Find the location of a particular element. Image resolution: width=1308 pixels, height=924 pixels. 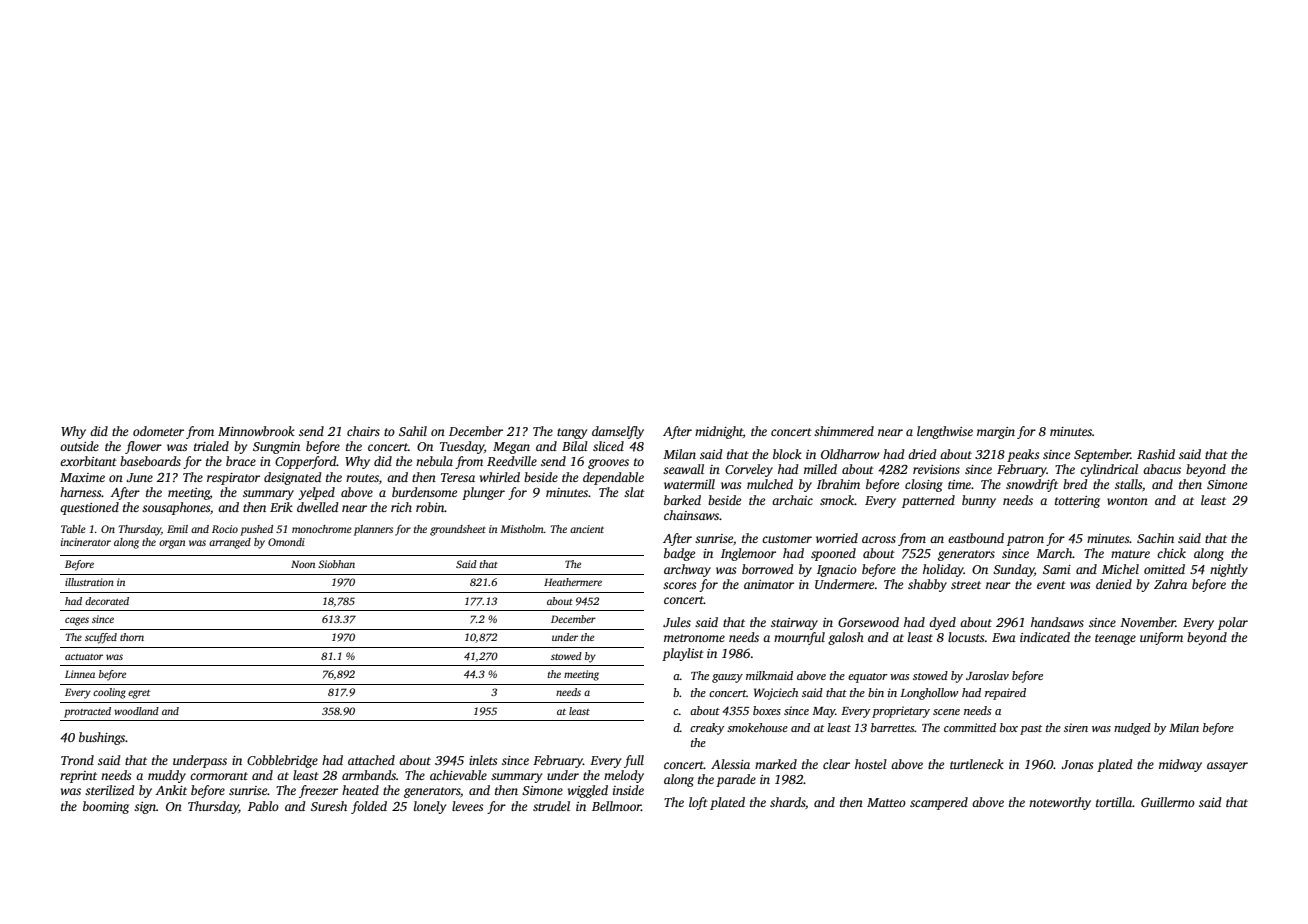

woodland is located at coordinates (136, 711).
